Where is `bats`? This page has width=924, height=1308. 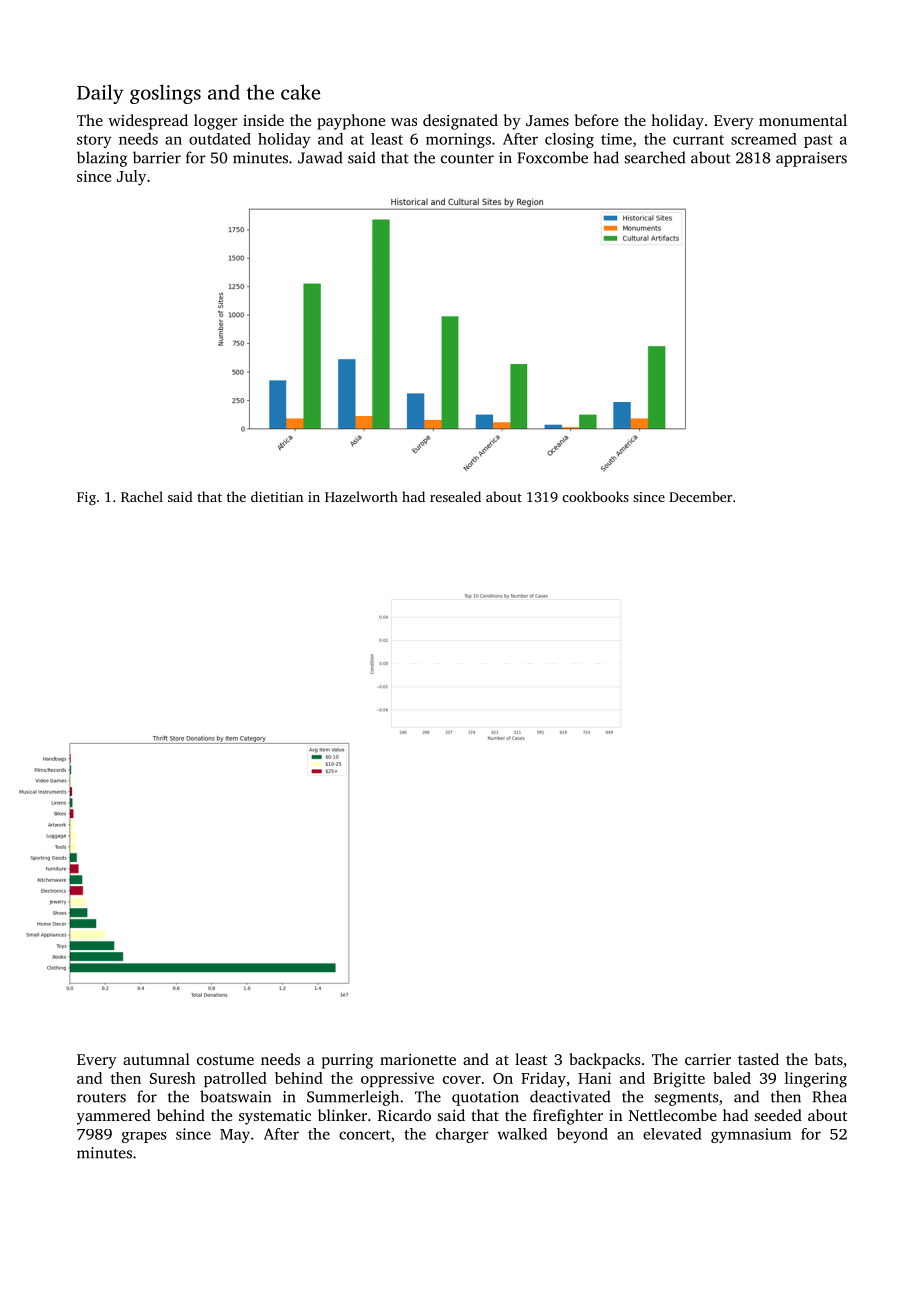 bats is located at coordinates (829, 1059).
